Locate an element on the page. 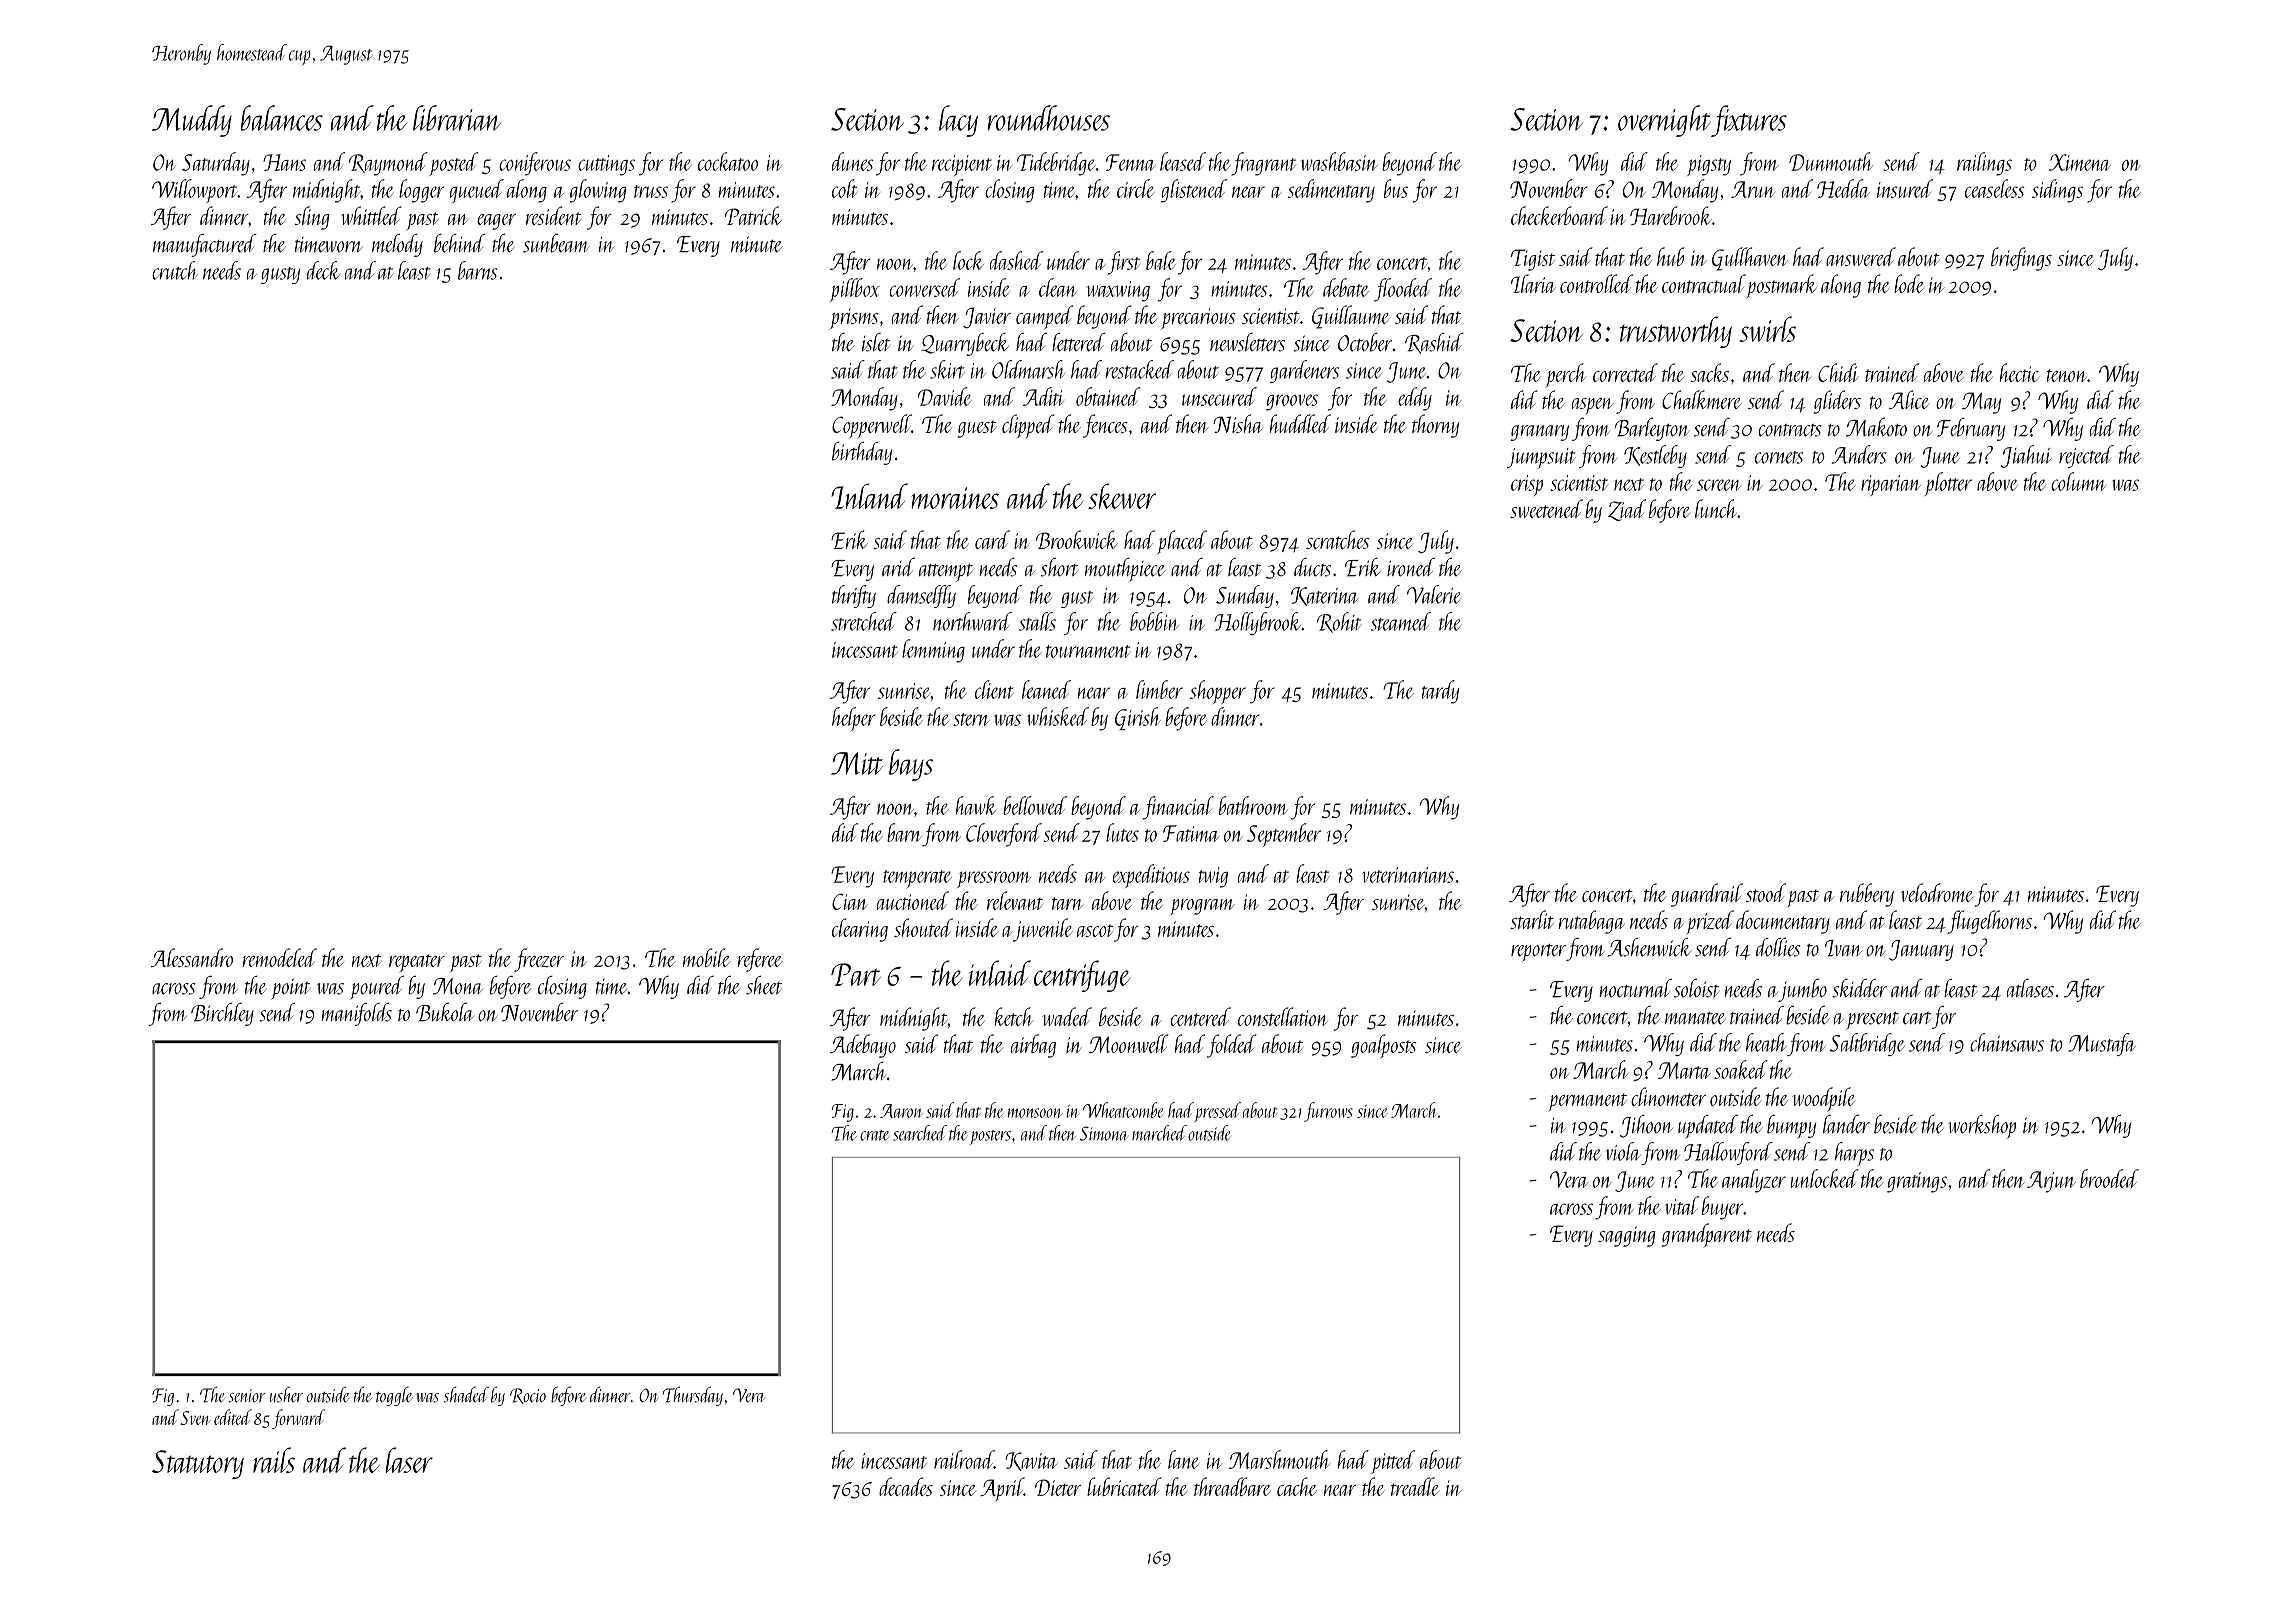  grandparent is located at coordinates (1707, 1235).
